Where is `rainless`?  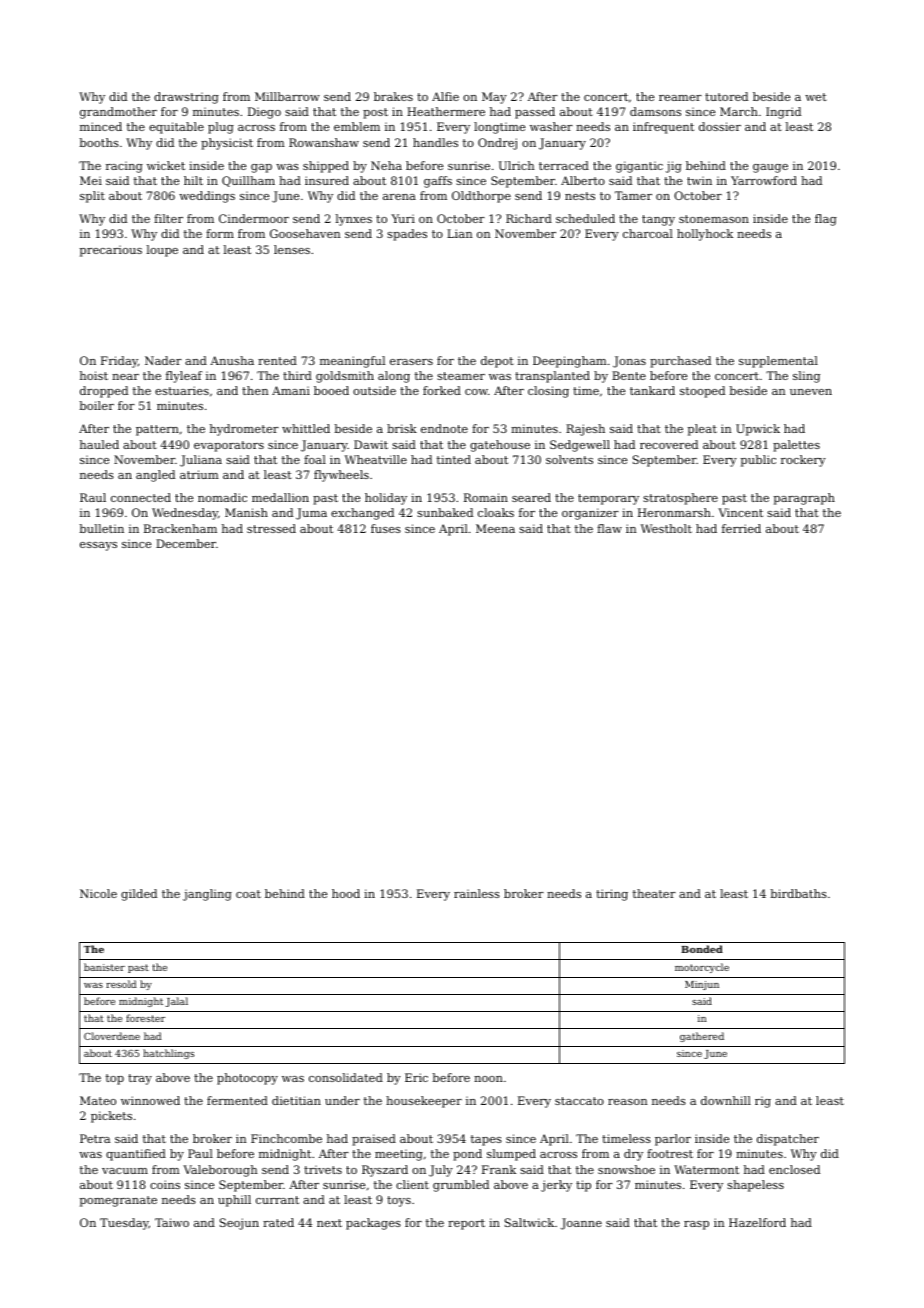 rainless is located at coordinates (477, 893).
